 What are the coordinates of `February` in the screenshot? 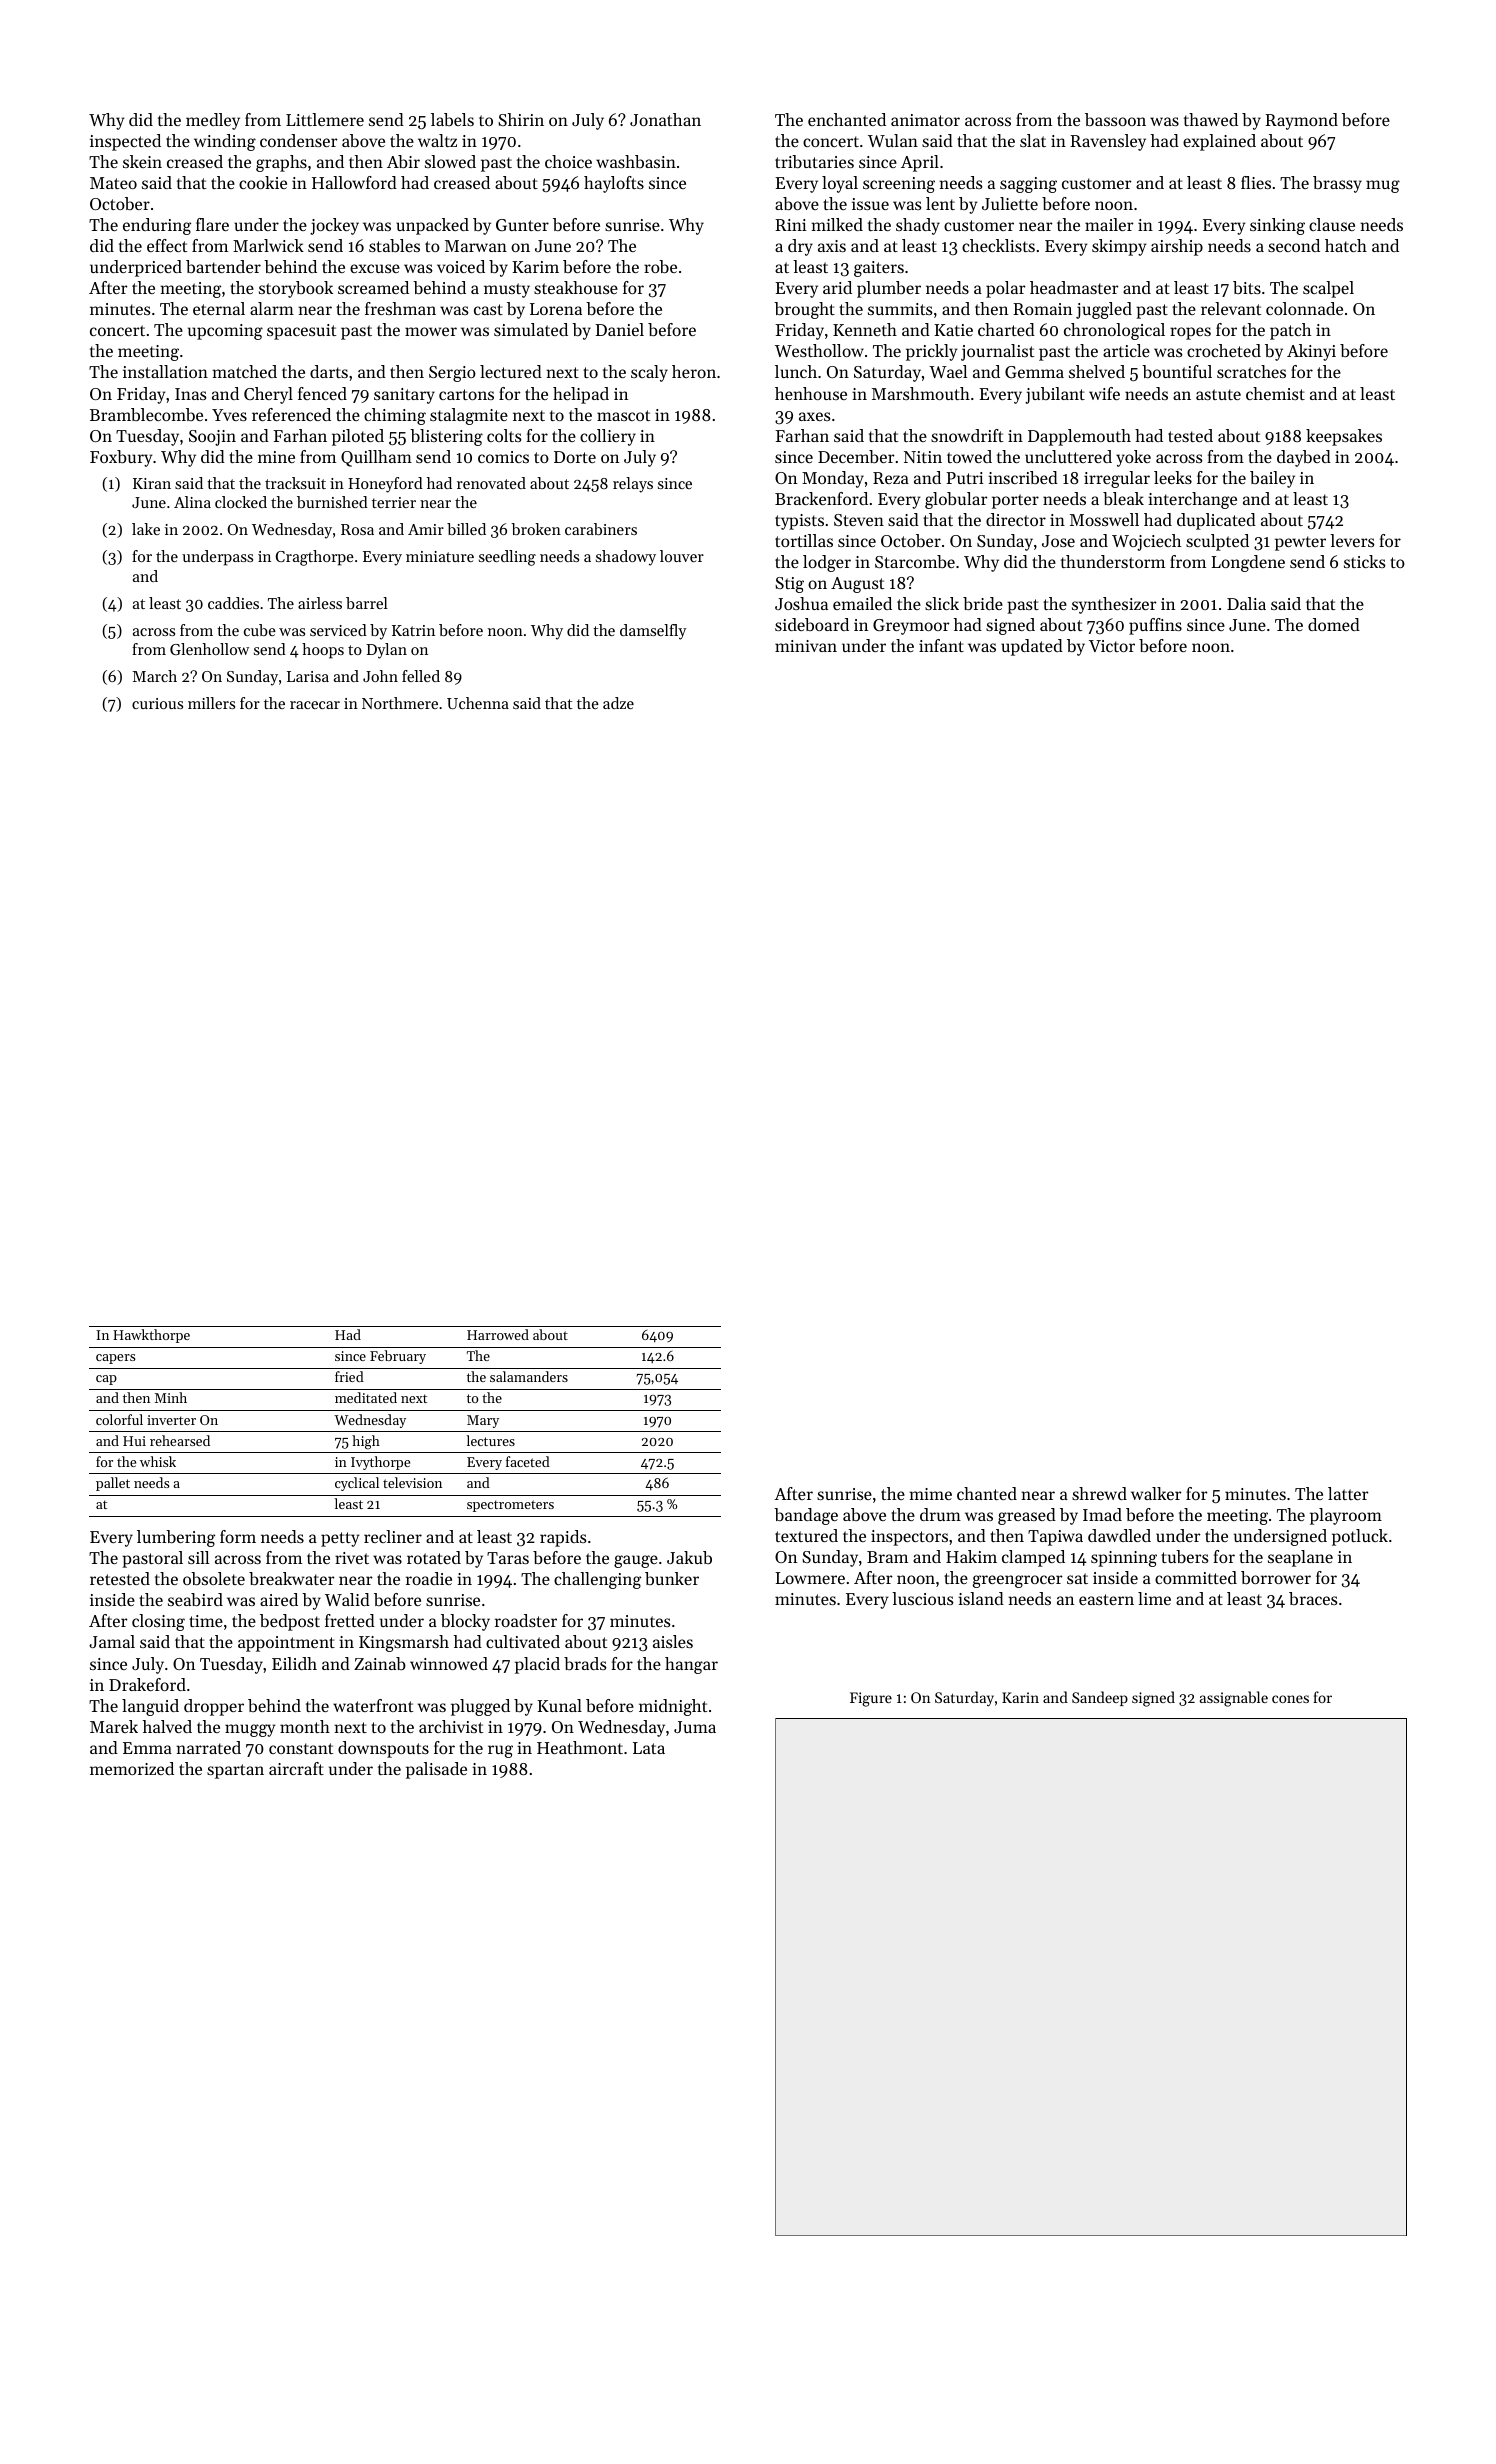 It's located at (398, 1357).
